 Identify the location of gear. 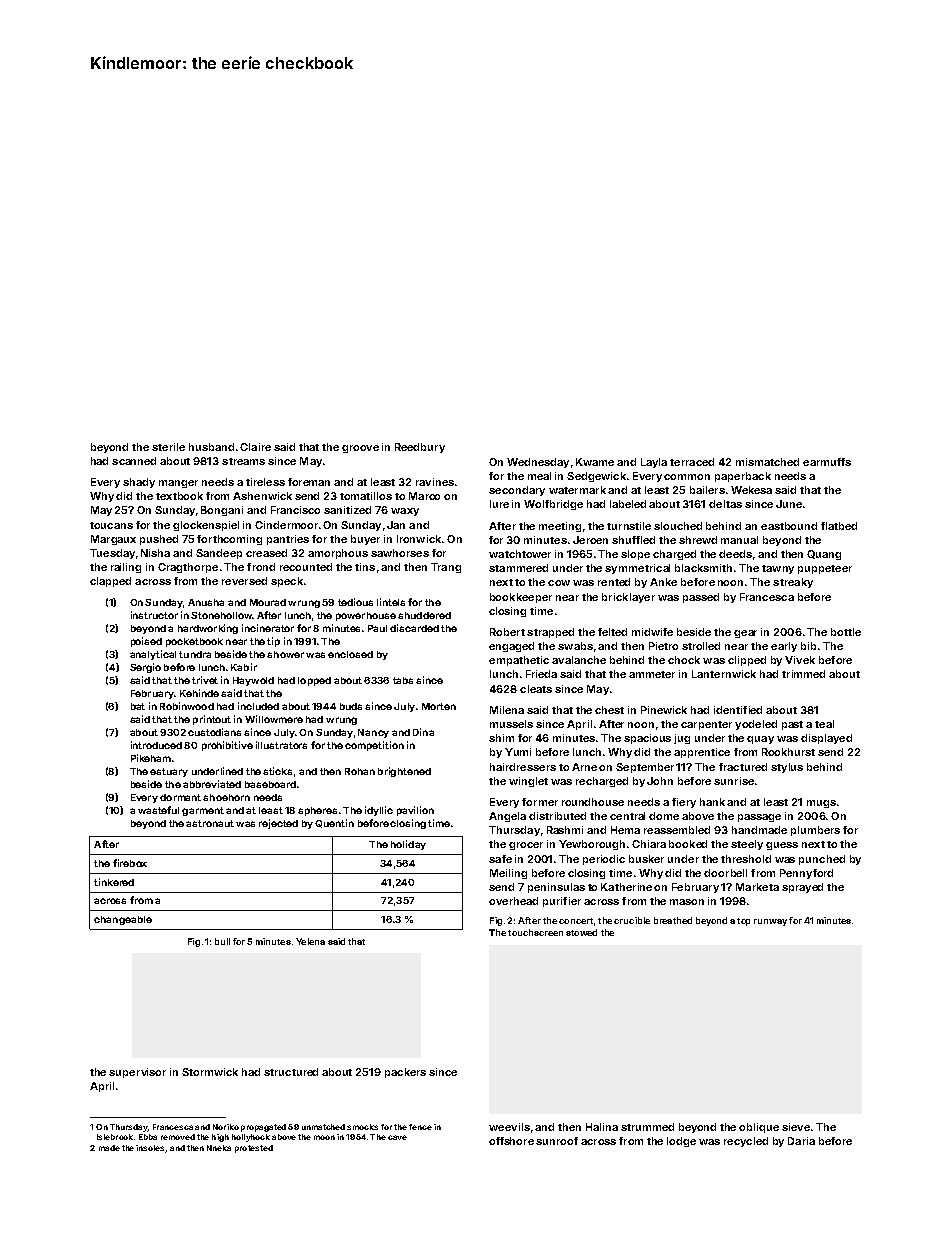
(745, 634).
